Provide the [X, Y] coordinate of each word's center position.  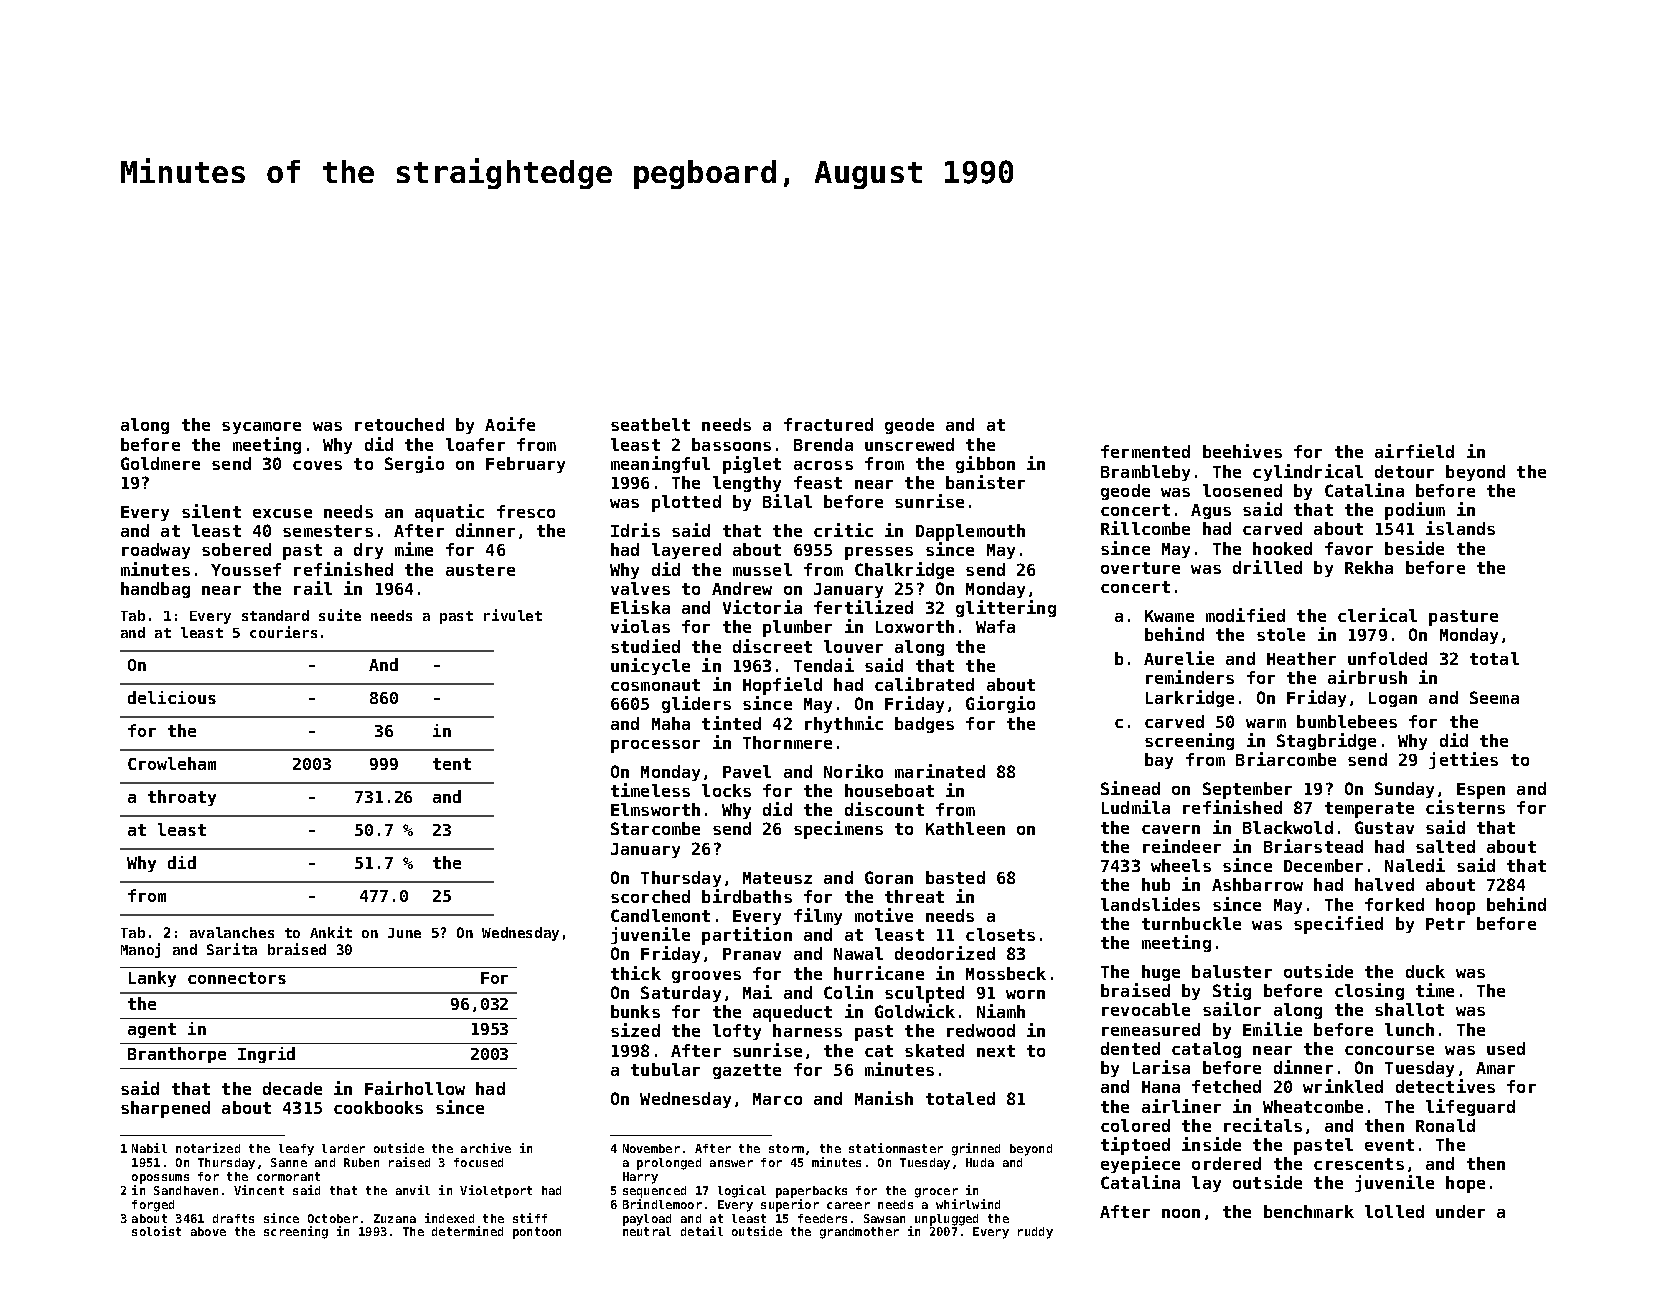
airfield [1414, 451]
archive [486, 1148]
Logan [1393, 699]
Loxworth [915, 626]
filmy [818, 916]
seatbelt [650, 424]
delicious [172, 697]
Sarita [232, 949]
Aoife [510, 424]
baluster [1232, 971]
